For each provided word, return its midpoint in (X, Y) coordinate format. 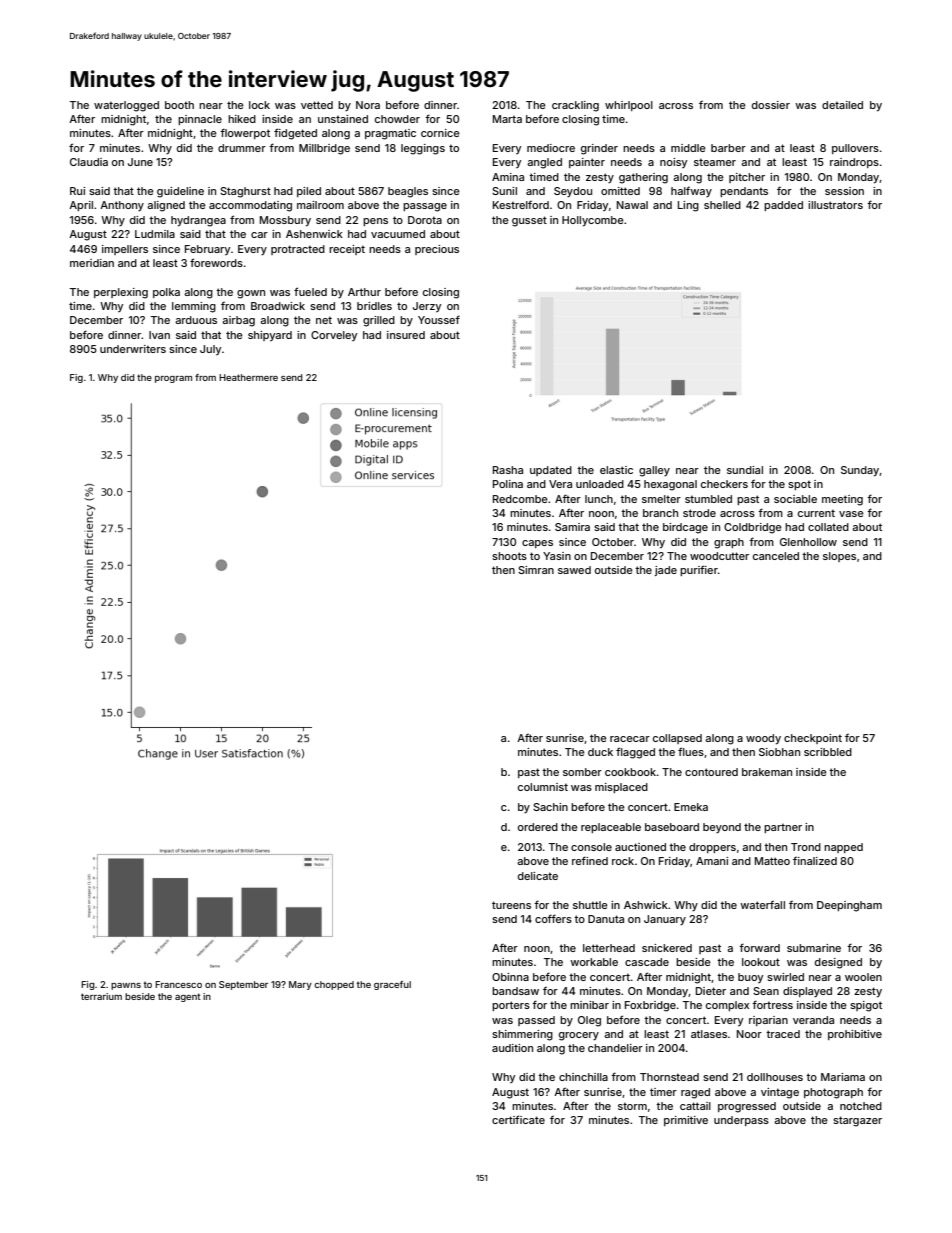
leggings (423, 149)
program (173, 379)
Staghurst (245, 192)
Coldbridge (753, 528)
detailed (842, 105)
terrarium (101, 996)
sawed (574, 570)
